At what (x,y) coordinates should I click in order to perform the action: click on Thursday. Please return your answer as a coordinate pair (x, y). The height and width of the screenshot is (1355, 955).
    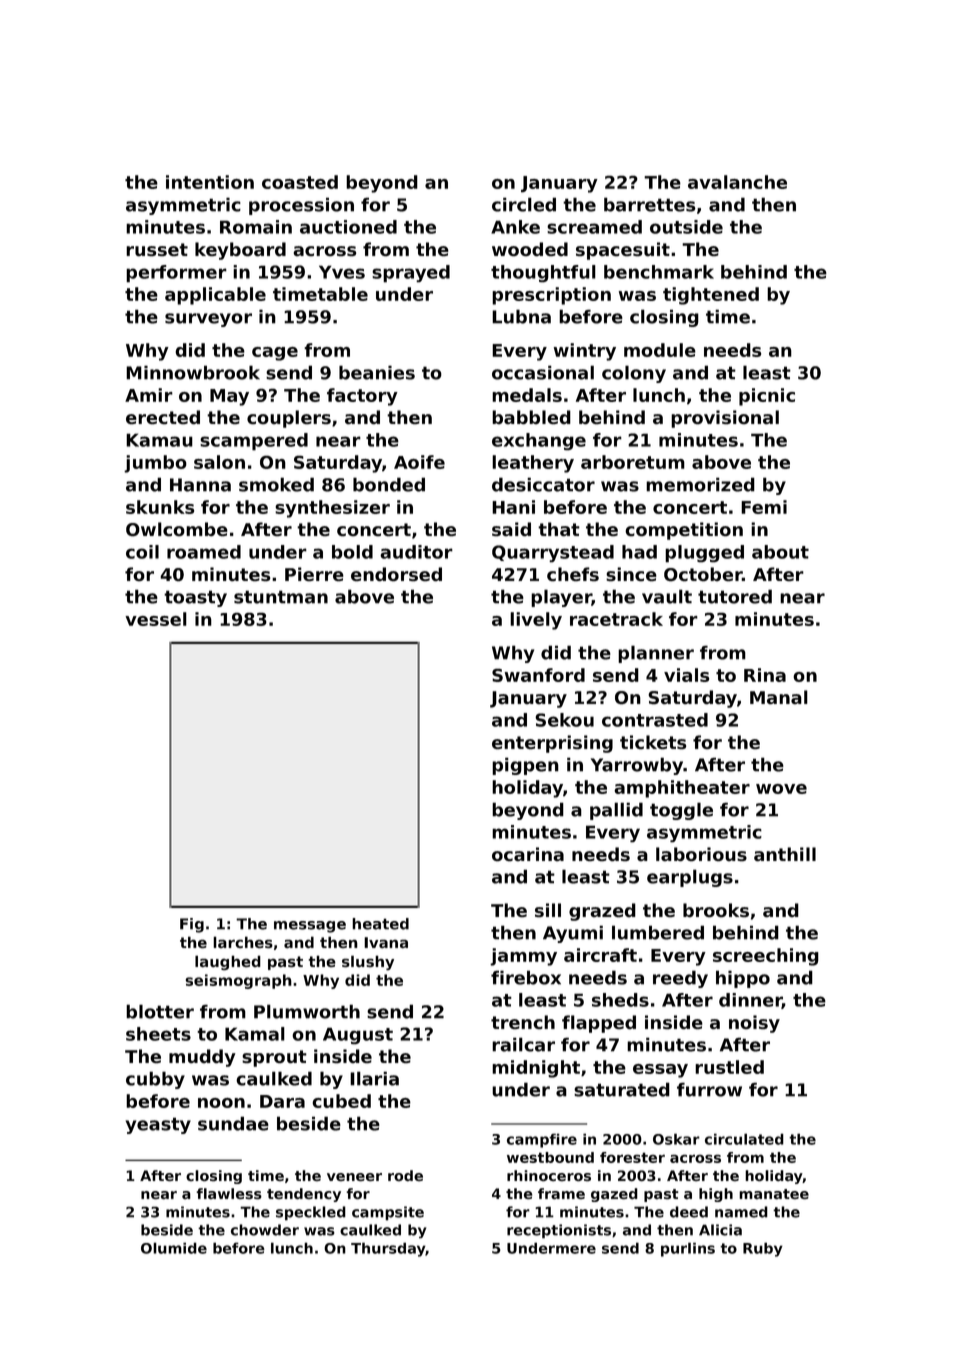
    Looking at the image, I should click on (388, 1249).
